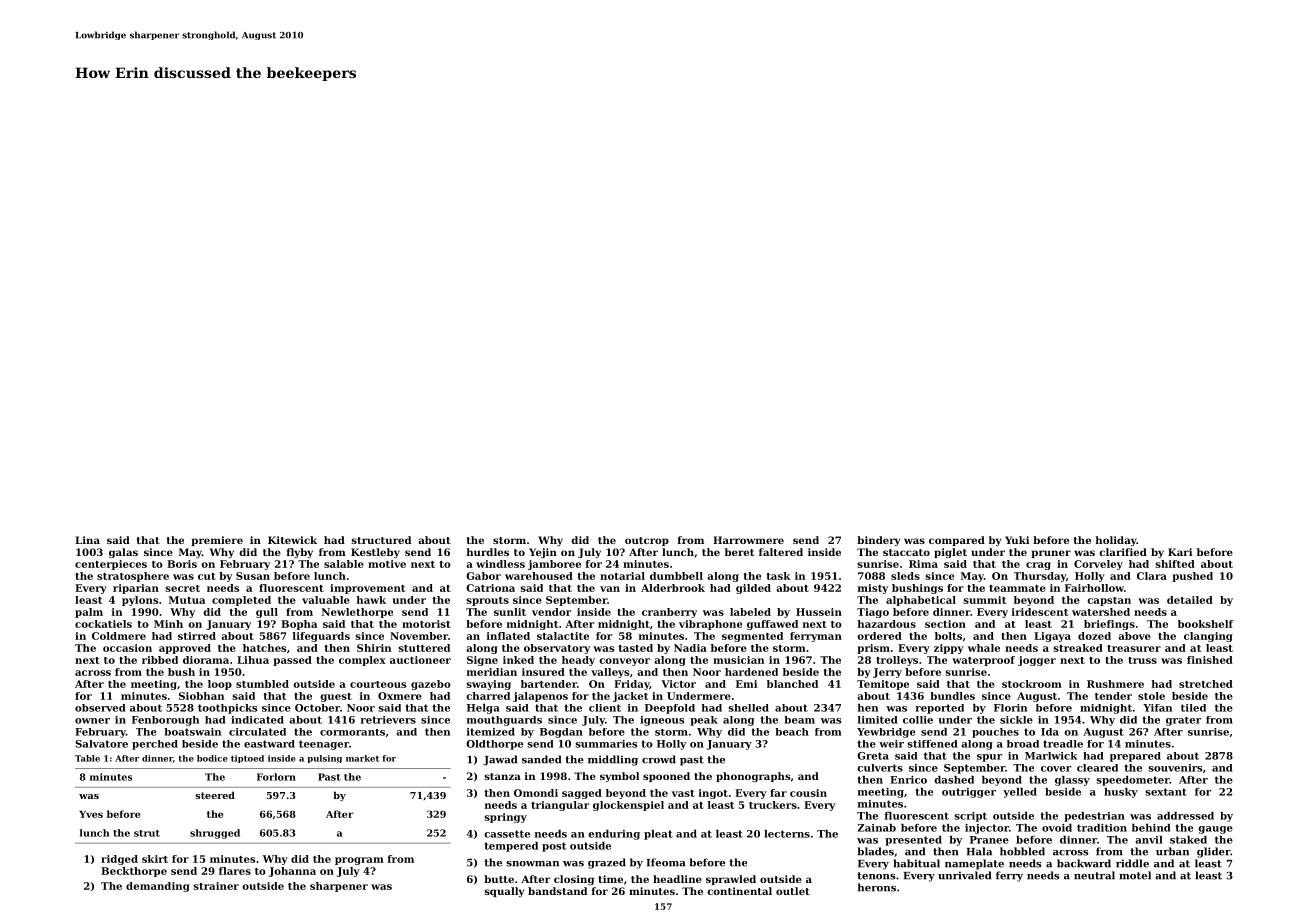 This image has height=924, width=1308. Describe the element at coordinates (1175, 564) in the image. I see `shifted` at that location.
